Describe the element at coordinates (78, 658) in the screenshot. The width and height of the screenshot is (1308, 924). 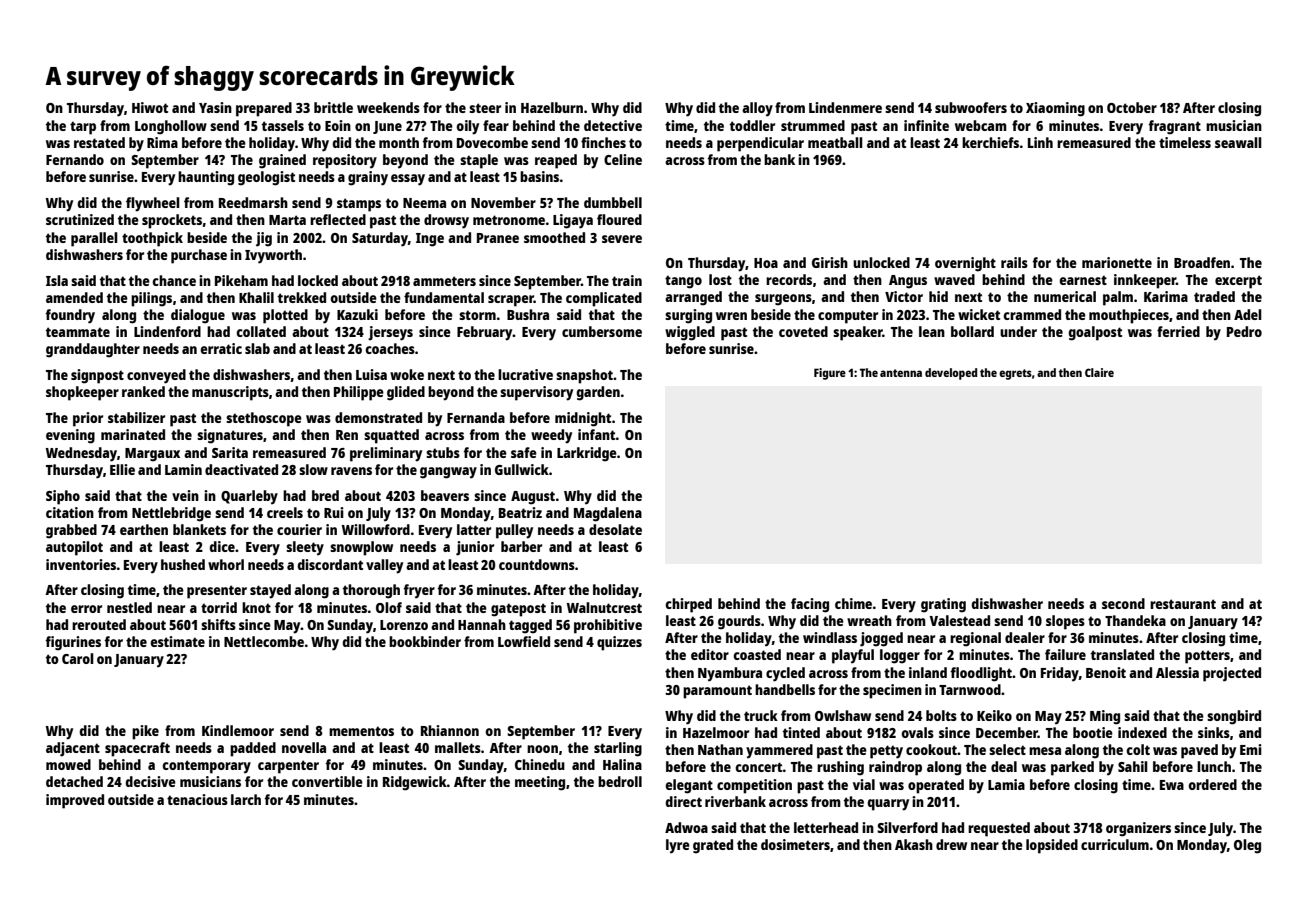
I see `Carol` at that location.
